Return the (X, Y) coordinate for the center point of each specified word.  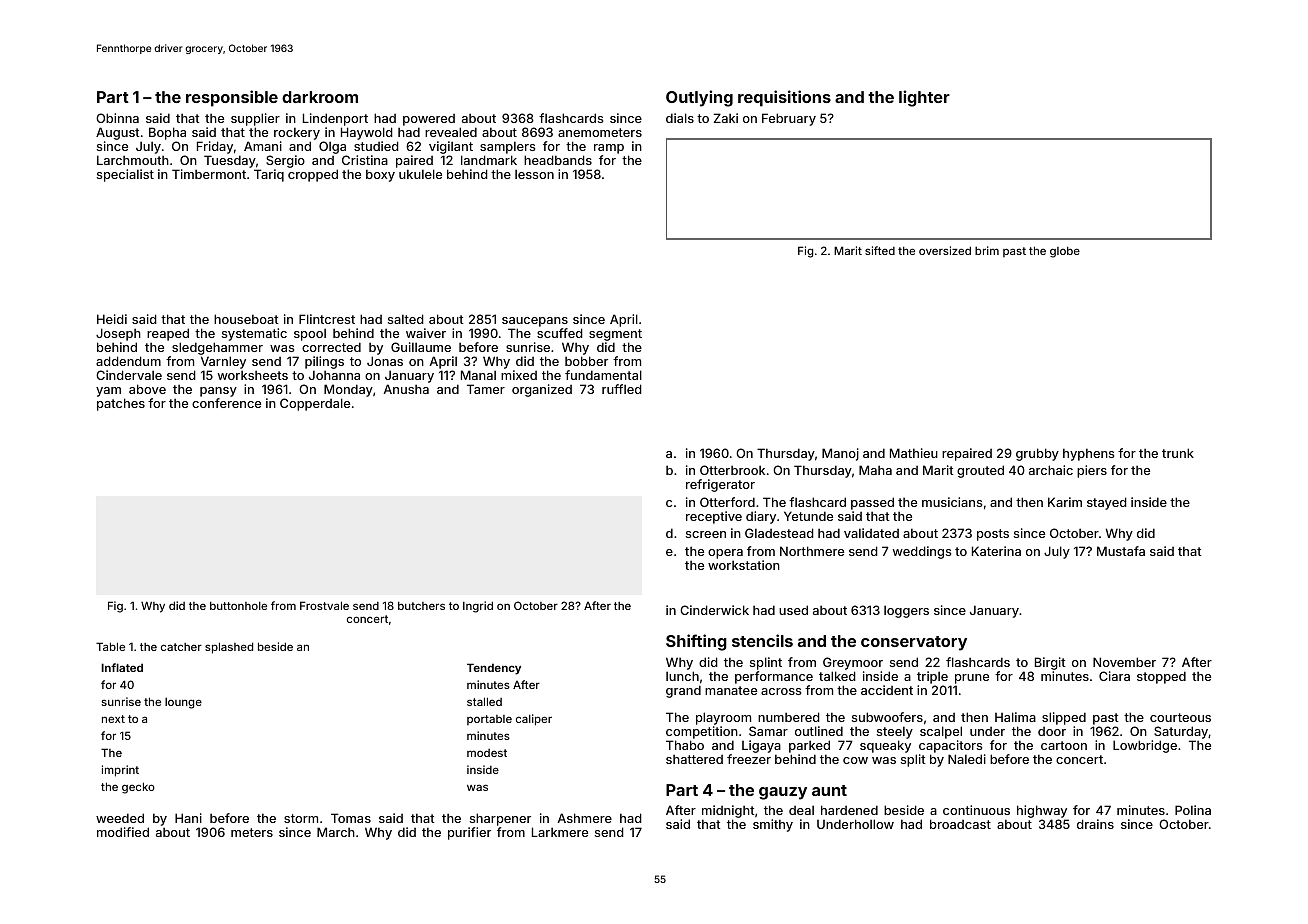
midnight (728, 812)
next (113, 719)
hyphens (1088, 454)
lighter (924, 98)
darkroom (320, 97)
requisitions (784, 98)
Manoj (840, 454)
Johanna (334, 375)
